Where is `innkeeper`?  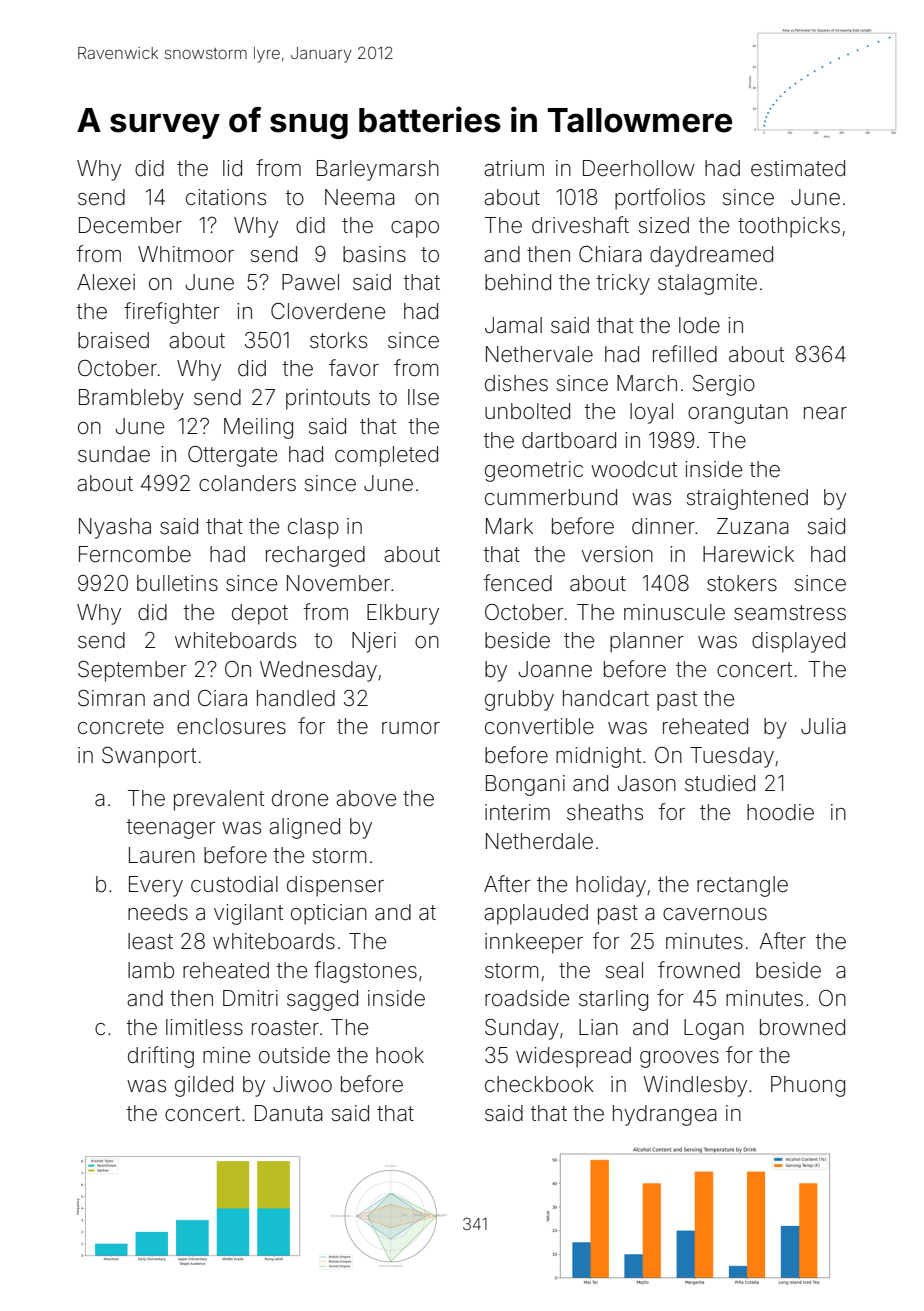
innkeeper is located at coordinates (534, 943).
